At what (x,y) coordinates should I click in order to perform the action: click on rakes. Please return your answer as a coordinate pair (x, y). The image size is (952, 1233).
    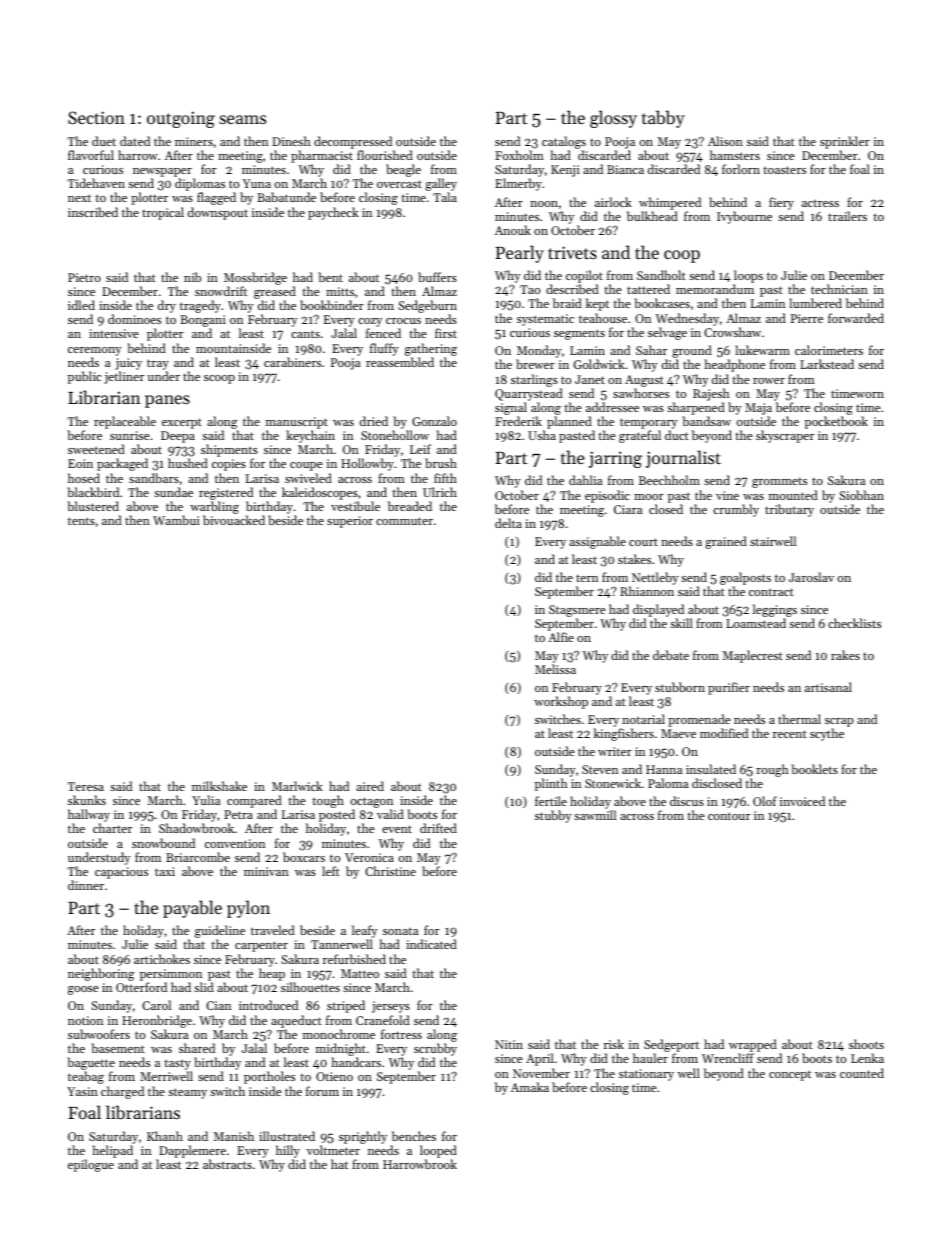
    Looking at the image, I should click on (845, 655).
